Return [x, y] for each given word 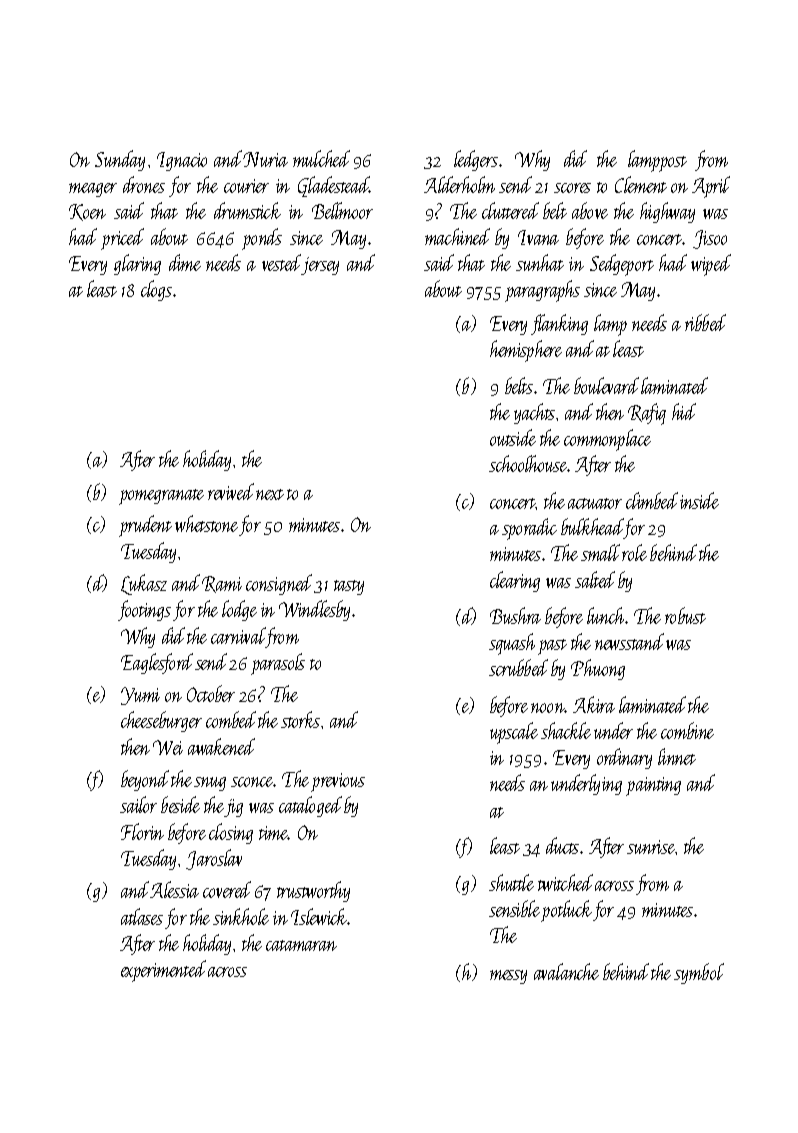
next [270, 494]
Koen [87, 212]
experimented [163, 971]
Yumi [140, 696]
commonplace [607, 440]
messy [508, 977]
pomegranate [161, 497]
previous [338, 782]
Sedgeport [622, 265]
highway [667, 212]
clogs [156, 290]
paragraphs [542, 291]
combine [687, 730]
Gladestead [334, 186]
